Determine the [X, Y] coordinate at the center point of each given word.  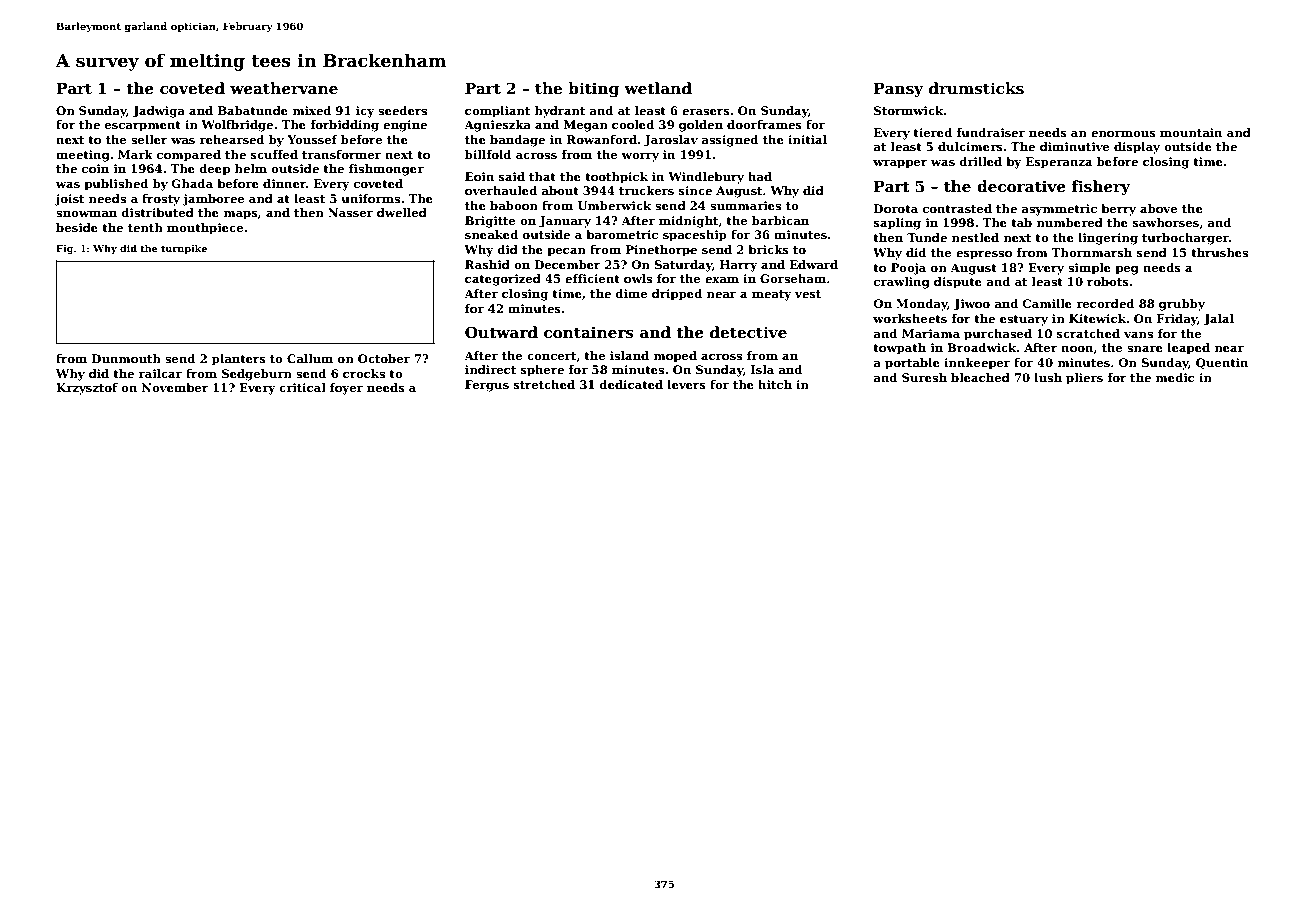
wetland [658, 88]
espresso [984, 255]
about [560, 190]
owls [638, 278]
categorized [503, 280]
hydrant [559, 112]
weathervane [284, 88]
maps [241, 215]
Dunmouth [126, 358]
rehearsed [231, 139]
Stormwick [909, 110]
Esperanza [1059, 163]
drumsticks [976, 88]
